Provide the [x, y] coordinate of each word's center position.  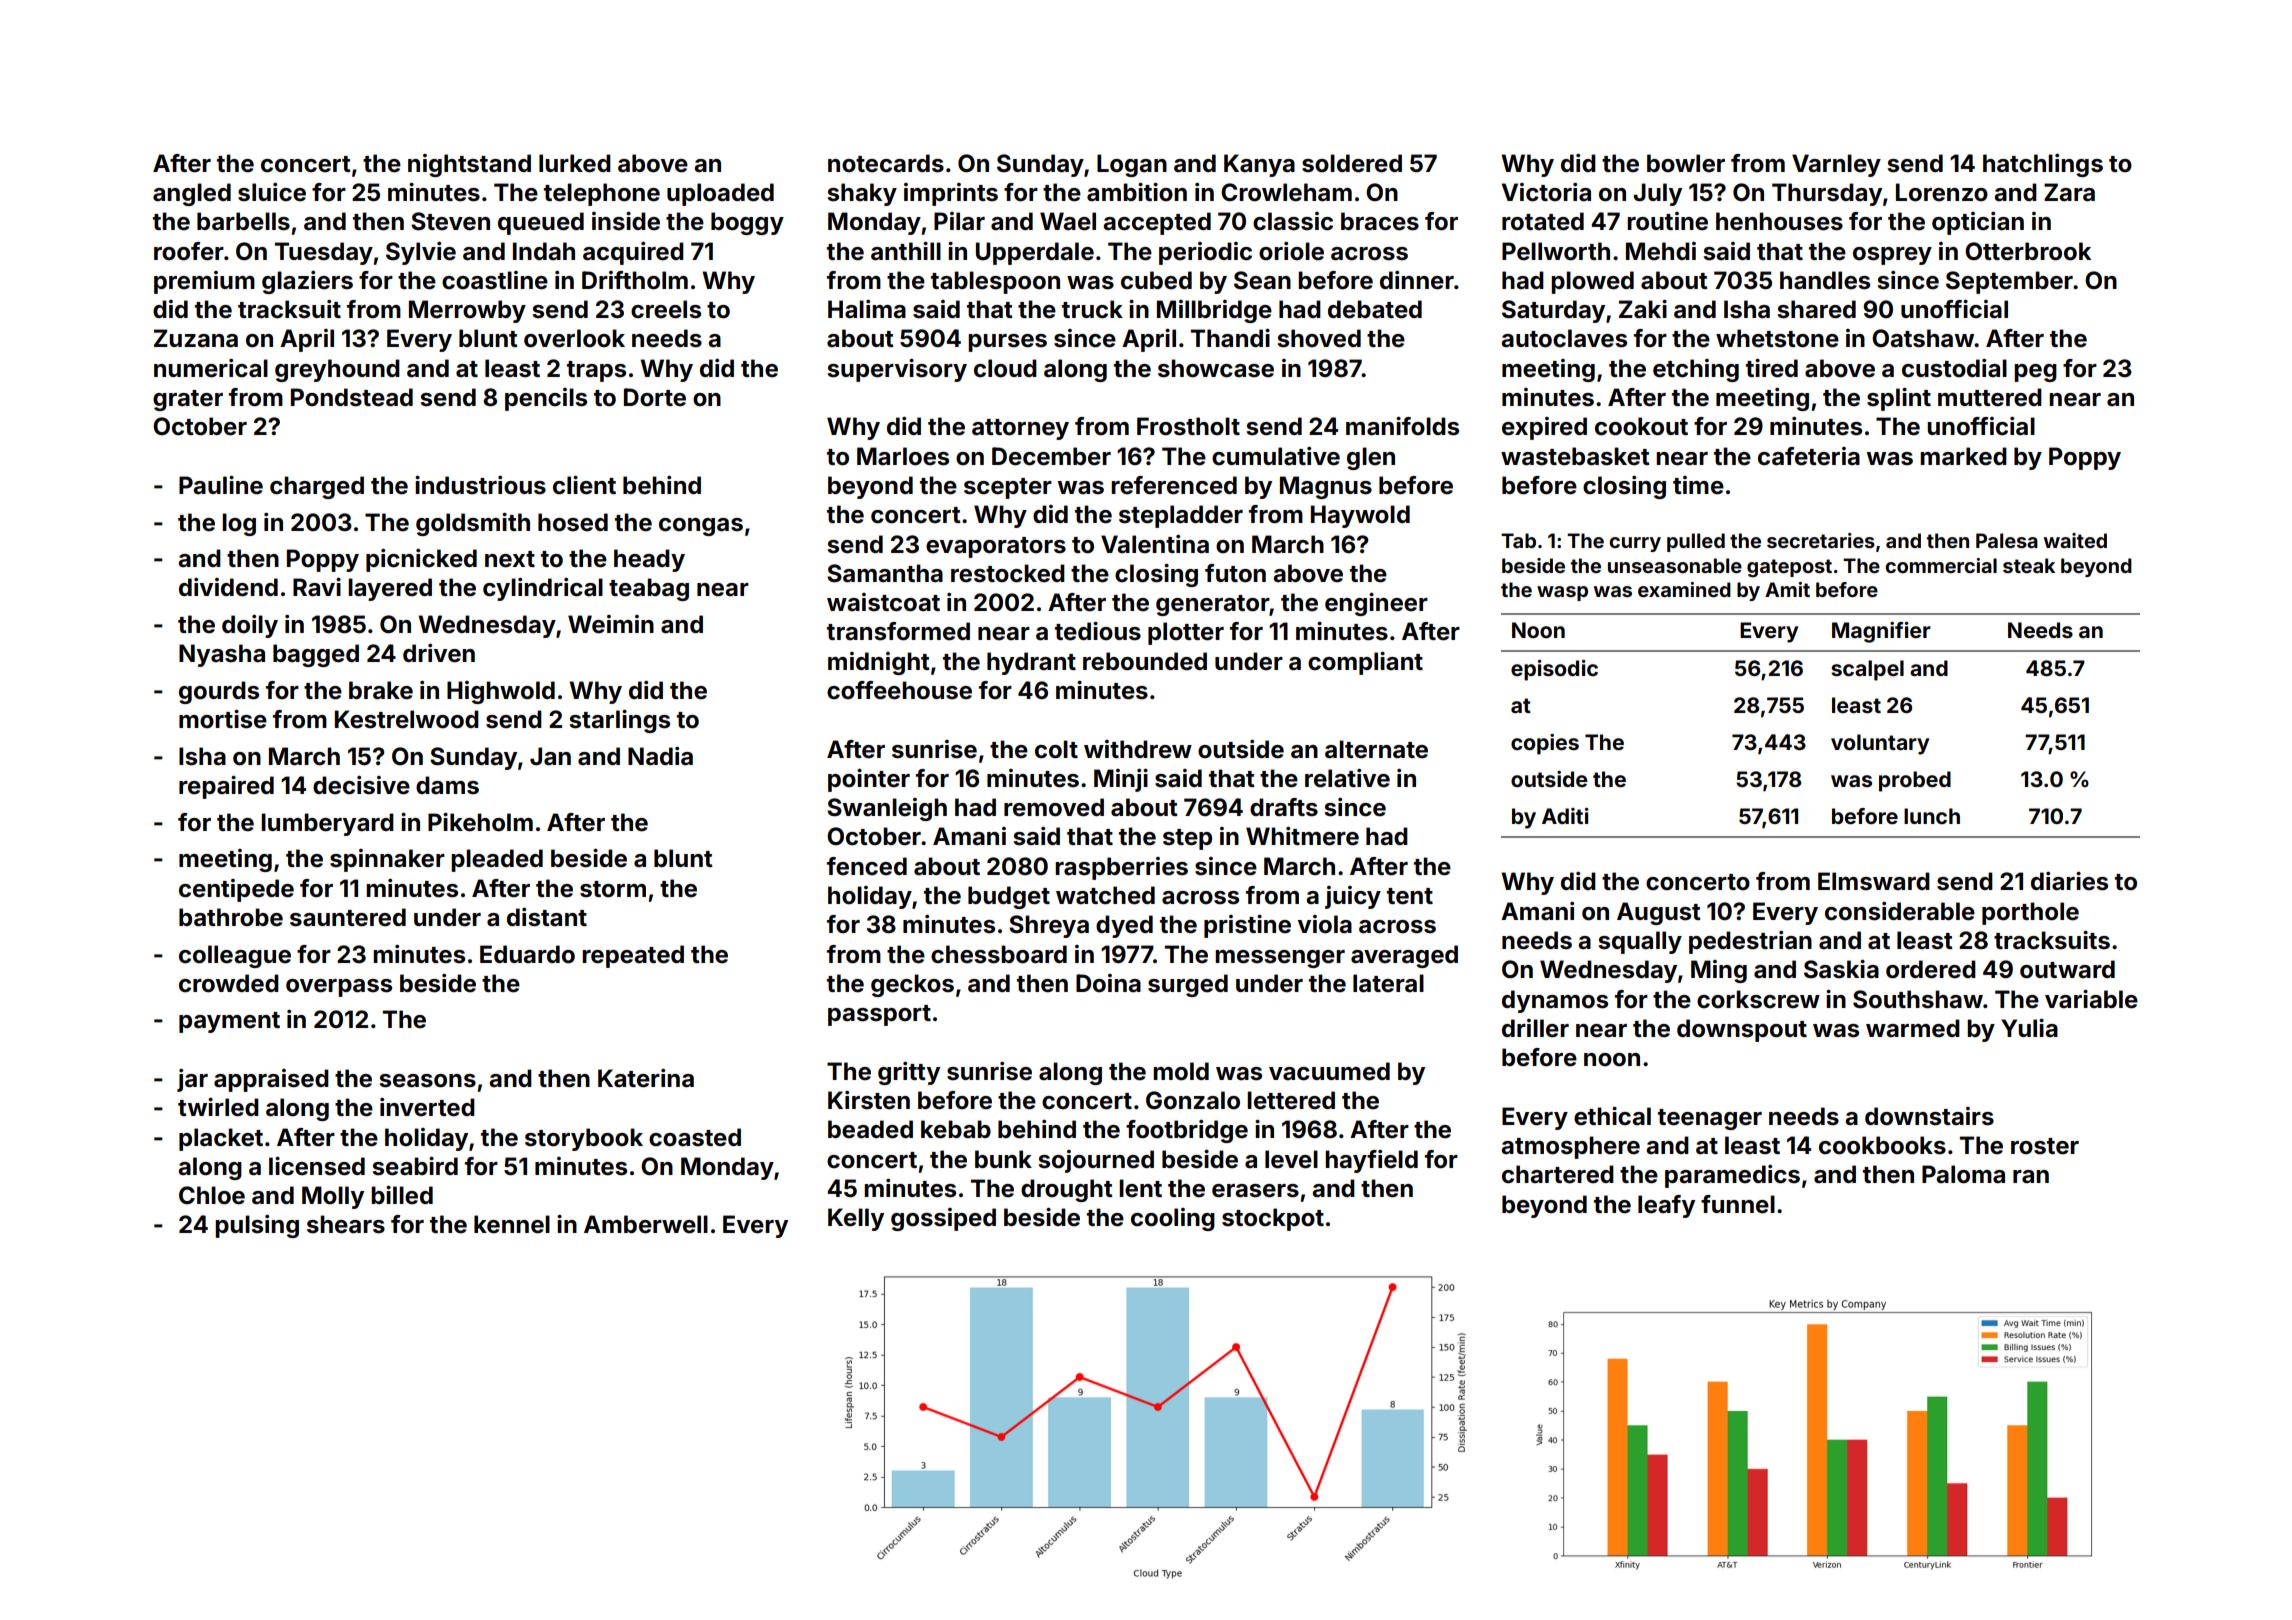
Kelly [856, 1219]
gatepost [1789, 568]
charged [317, 487]
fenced [867, 866]
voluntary [1880, 744]
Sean [1262, 280]
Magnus [1326, 487]
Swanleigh [887, 809]
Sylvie [421, 253]
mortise [223, 719]
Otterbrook [2028, 251]
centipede [236, 890]
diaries [2069, 881]
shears [346, 1224]
